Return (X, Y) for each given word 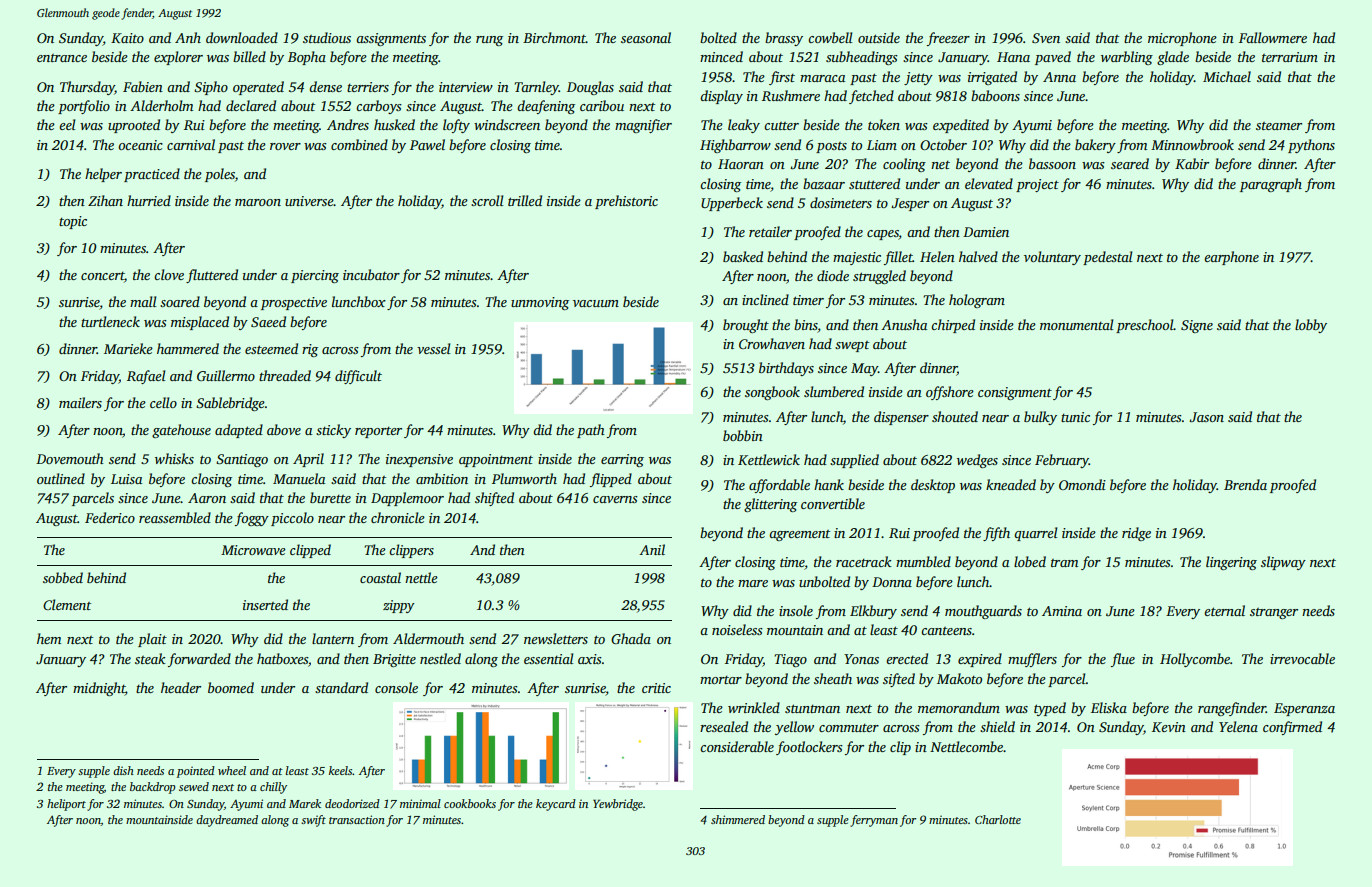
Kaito (127, 38)
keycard (556, 805)
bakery (1095, 146)
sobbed (63, 577)
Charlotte (998, 819)
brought (746, 326)
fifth (996, 534)
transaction (357, 819)
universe (309, 201)
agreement (799, 535)
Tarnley (536, 88)
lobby (1311, 326)
